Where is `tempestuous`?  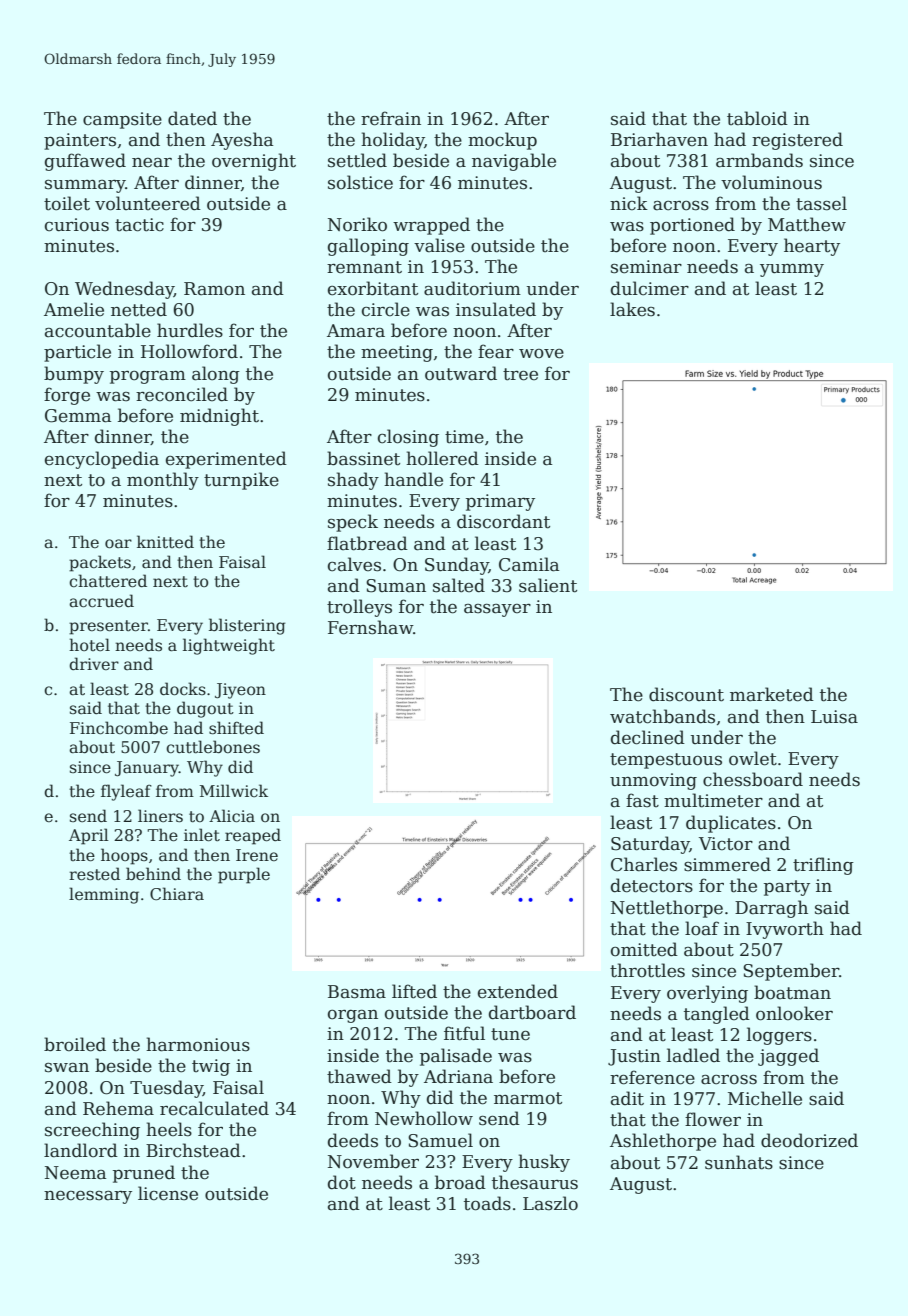
tempestuous is located at coordinates (666, 761).
